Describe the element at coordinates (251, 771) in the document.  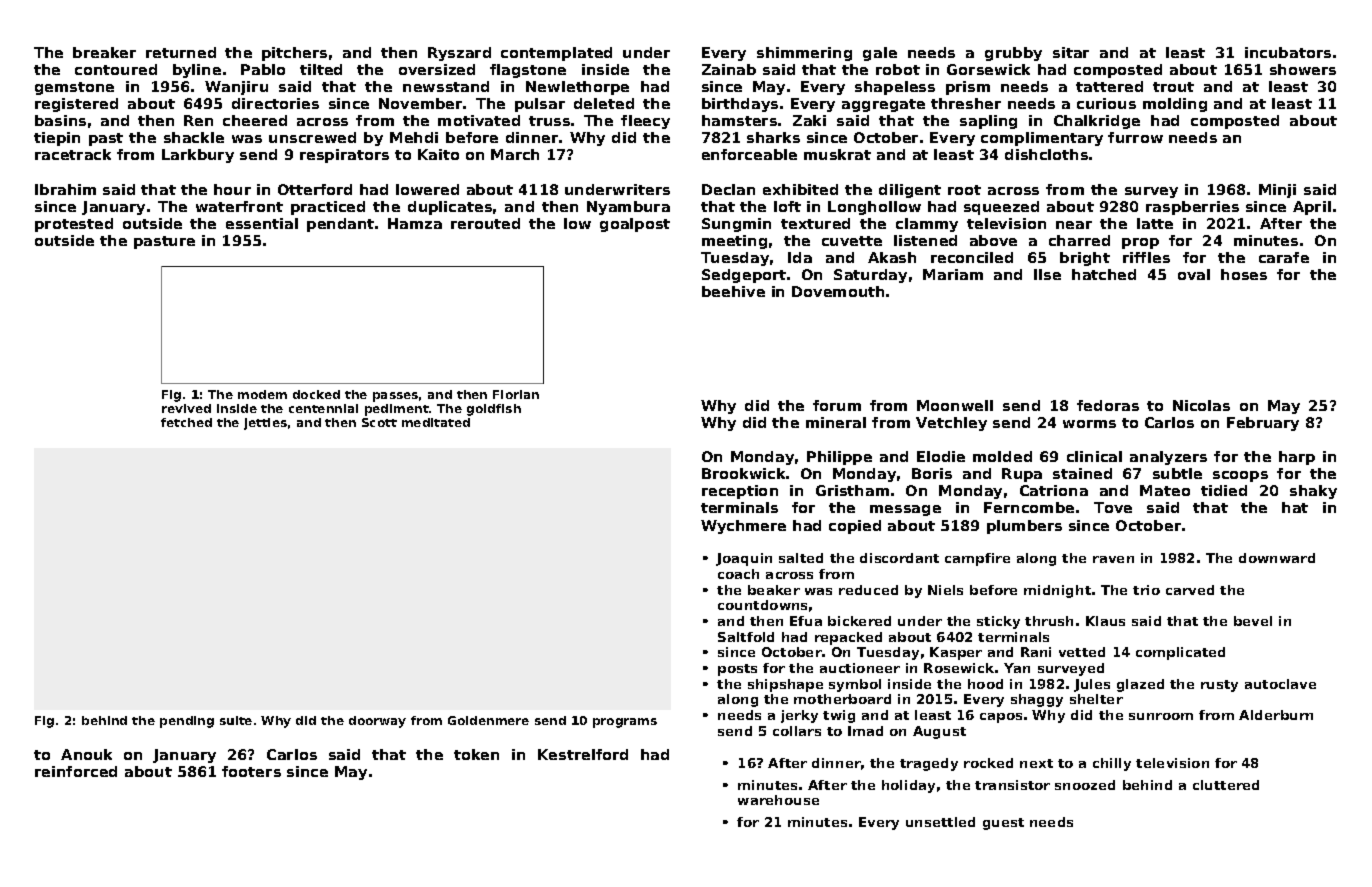
I see `footers` at that location.
